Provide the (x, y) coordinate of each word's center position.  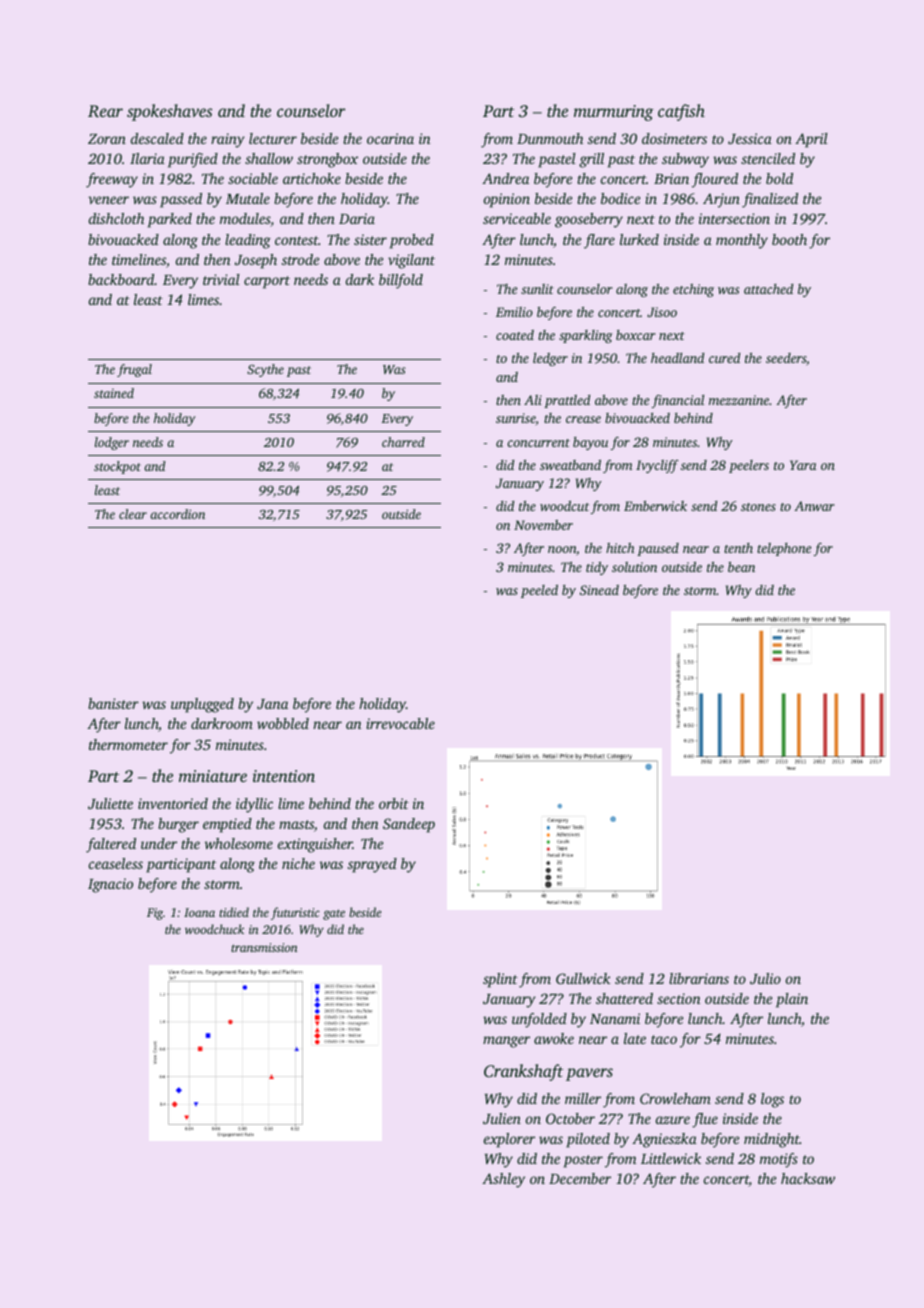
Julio (765, 978)
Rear (105, 111)
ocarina (390, 138)
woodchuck (214, 929)
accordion (177, 514)
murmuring (614, 113)
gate (334, 914)
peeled (539, 591)
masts (296, 824)
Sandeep (409, 825)
